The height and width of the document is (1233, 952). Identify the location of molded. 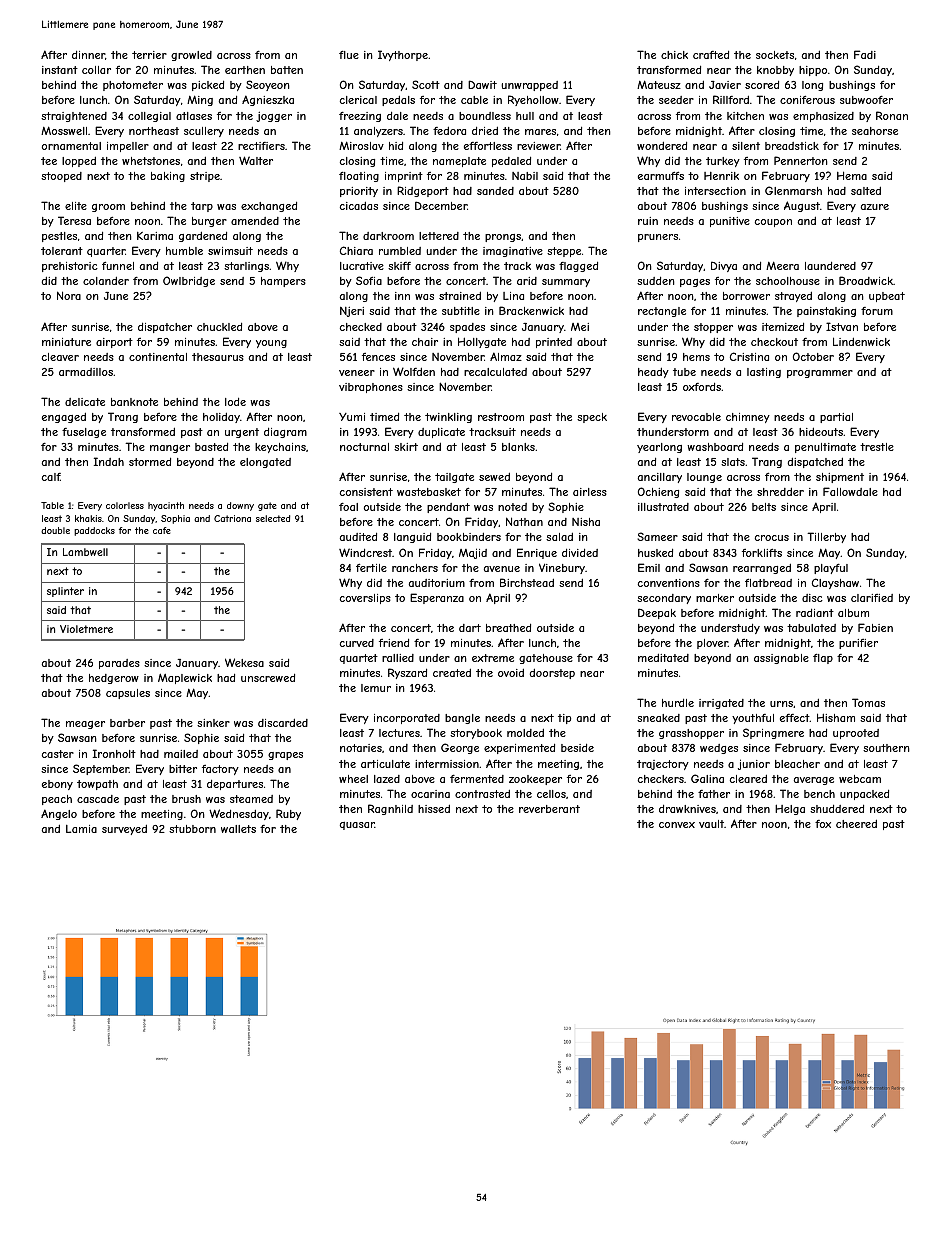
(525, 733).
